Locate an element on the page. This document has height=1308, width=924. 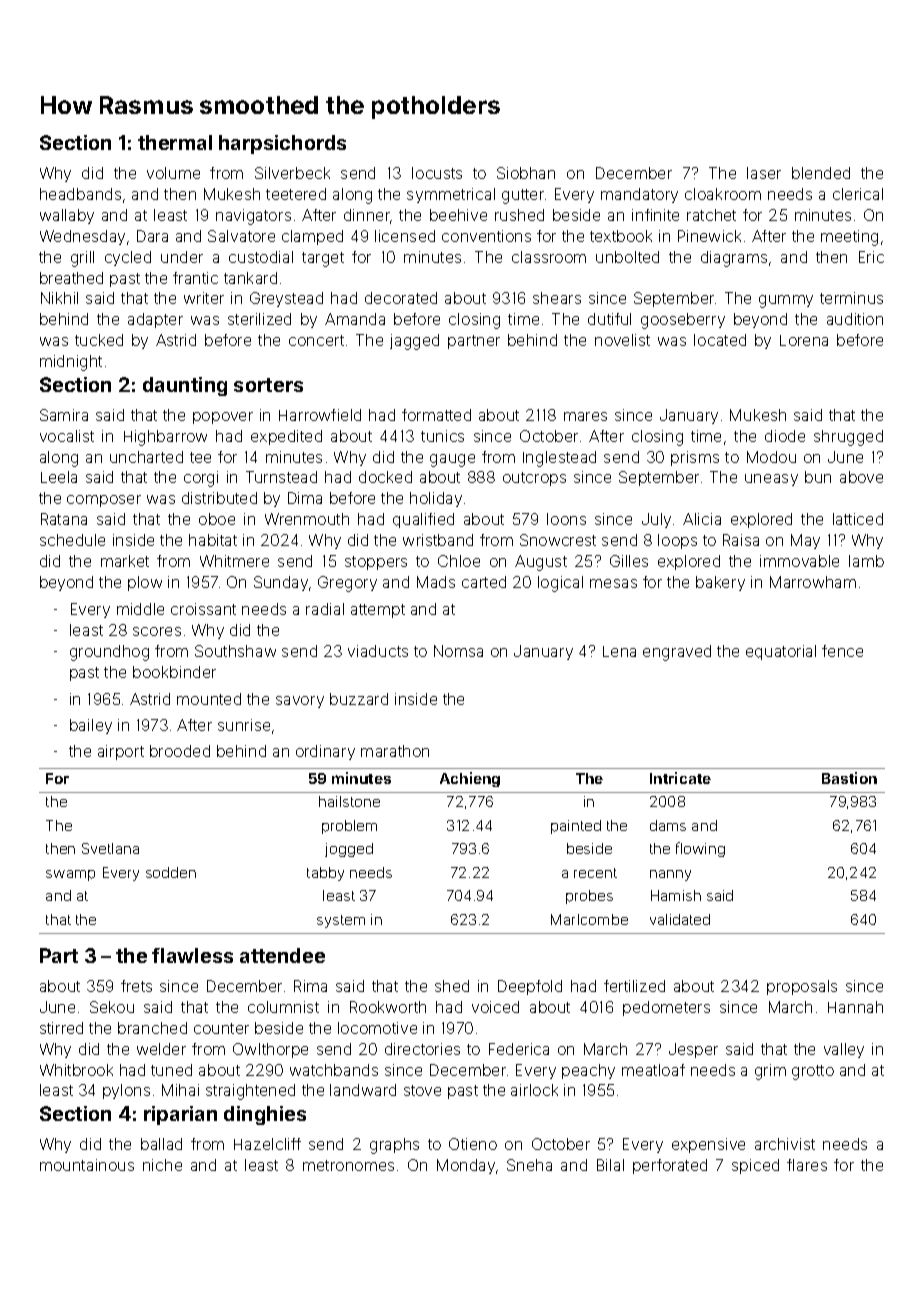
diode is located at coordinates (785, 436).
